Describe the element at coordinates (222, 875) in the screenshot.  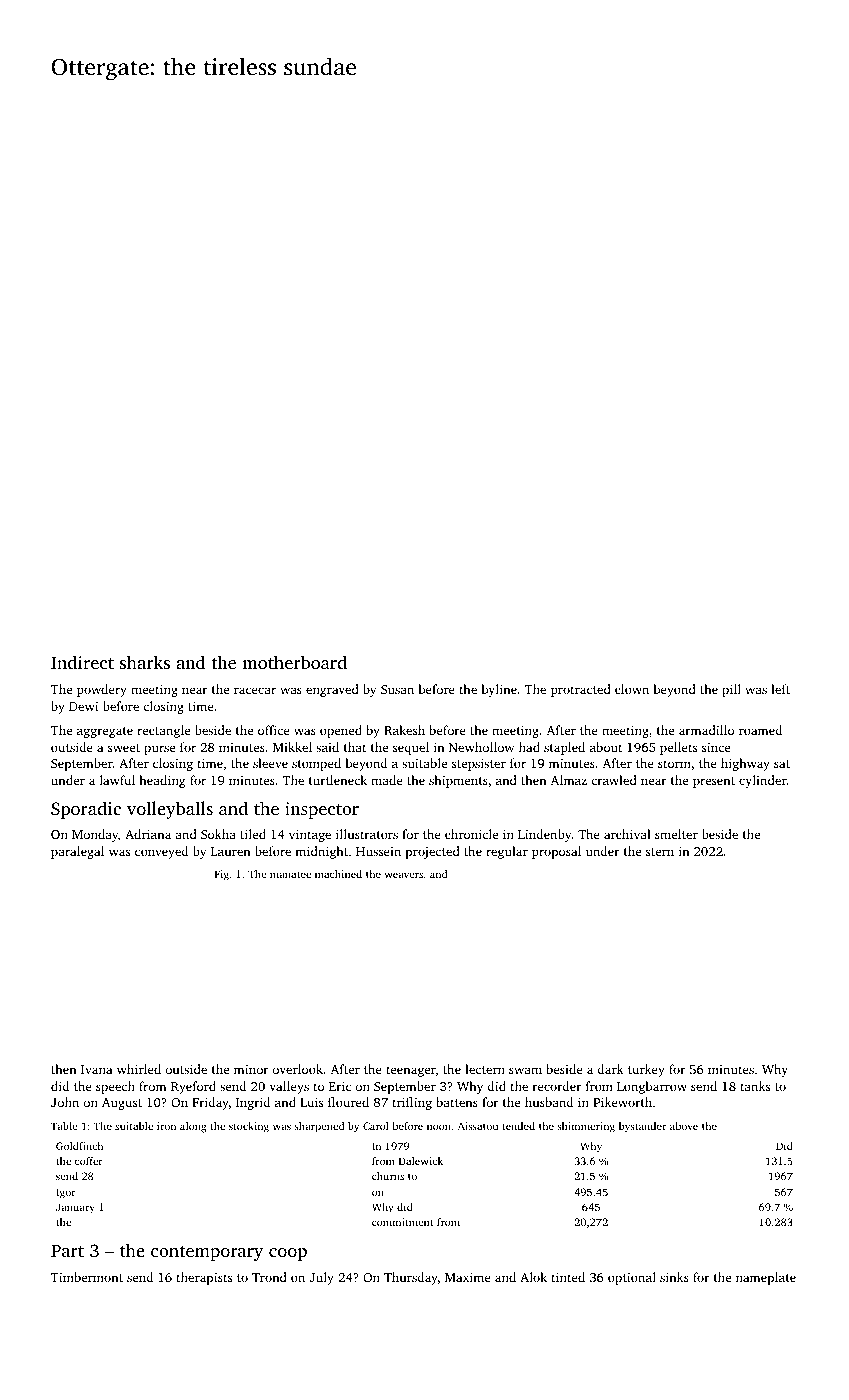
I see `Fig` at that location.
